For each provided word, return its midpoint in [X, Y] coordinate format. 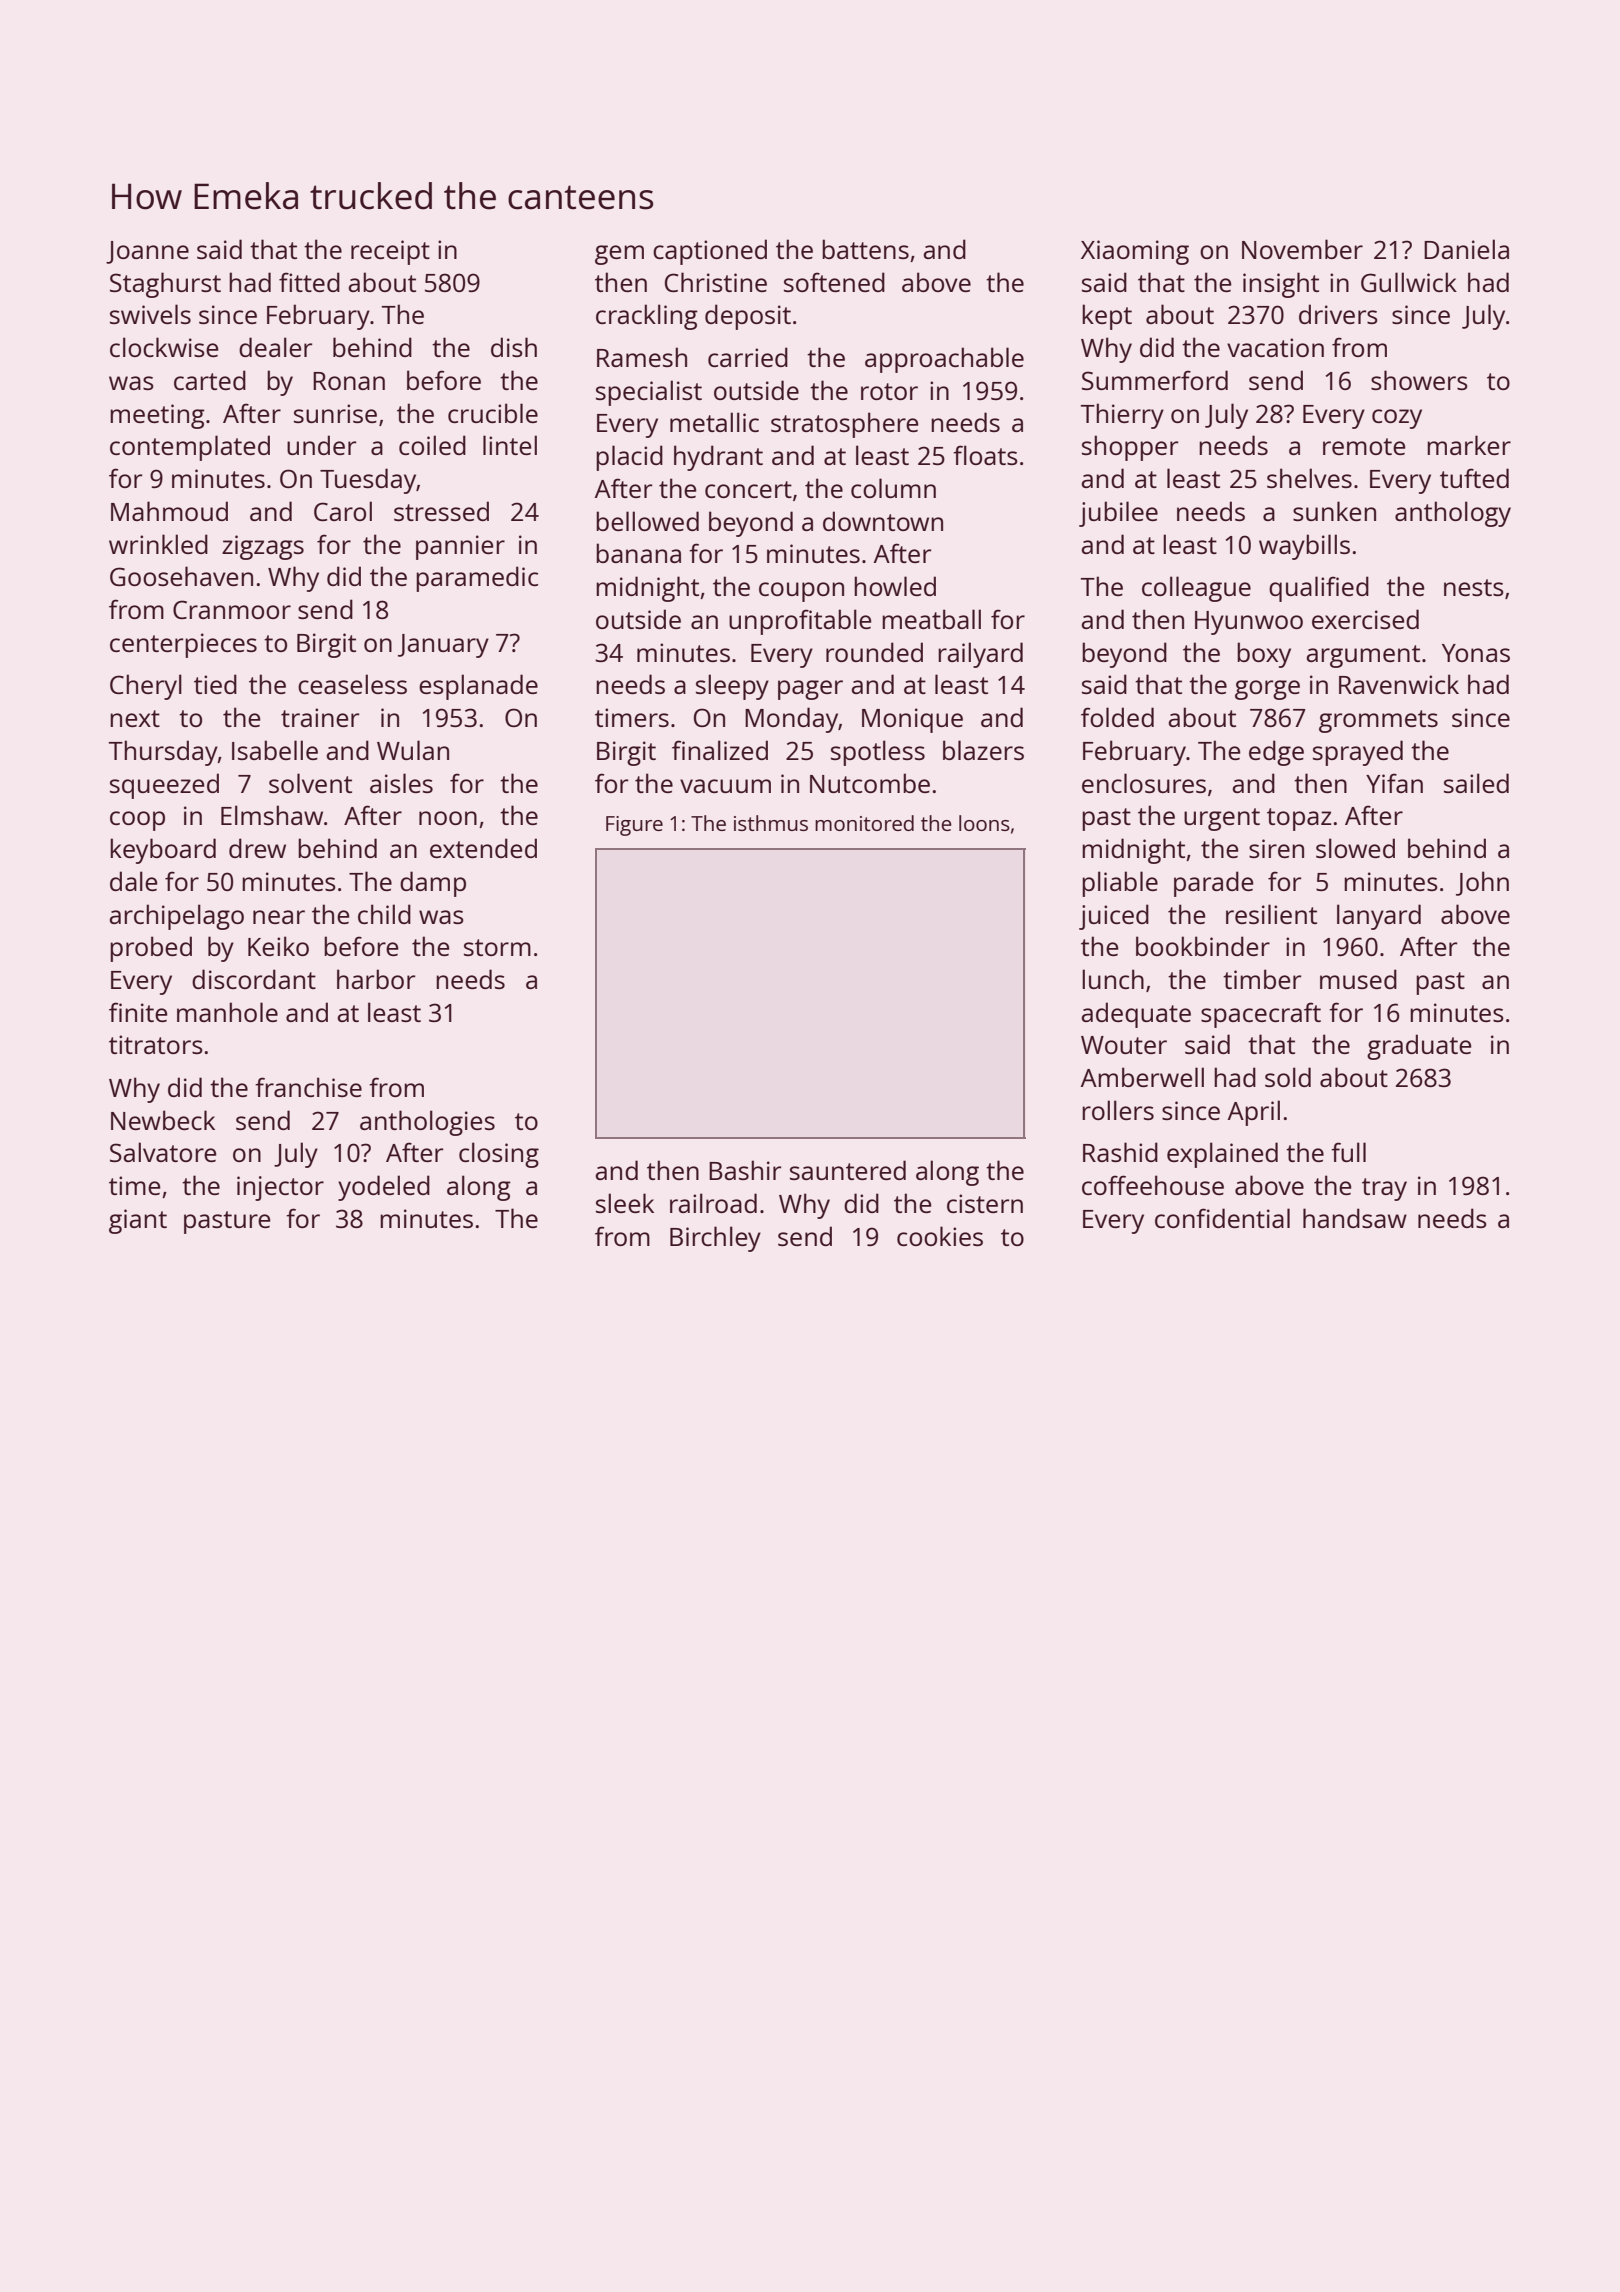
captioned [710, 252]
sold [1288, 1077]
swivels [150, 314]
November [1302, 249]
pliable [1120, 884]
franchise [308, 1087]
